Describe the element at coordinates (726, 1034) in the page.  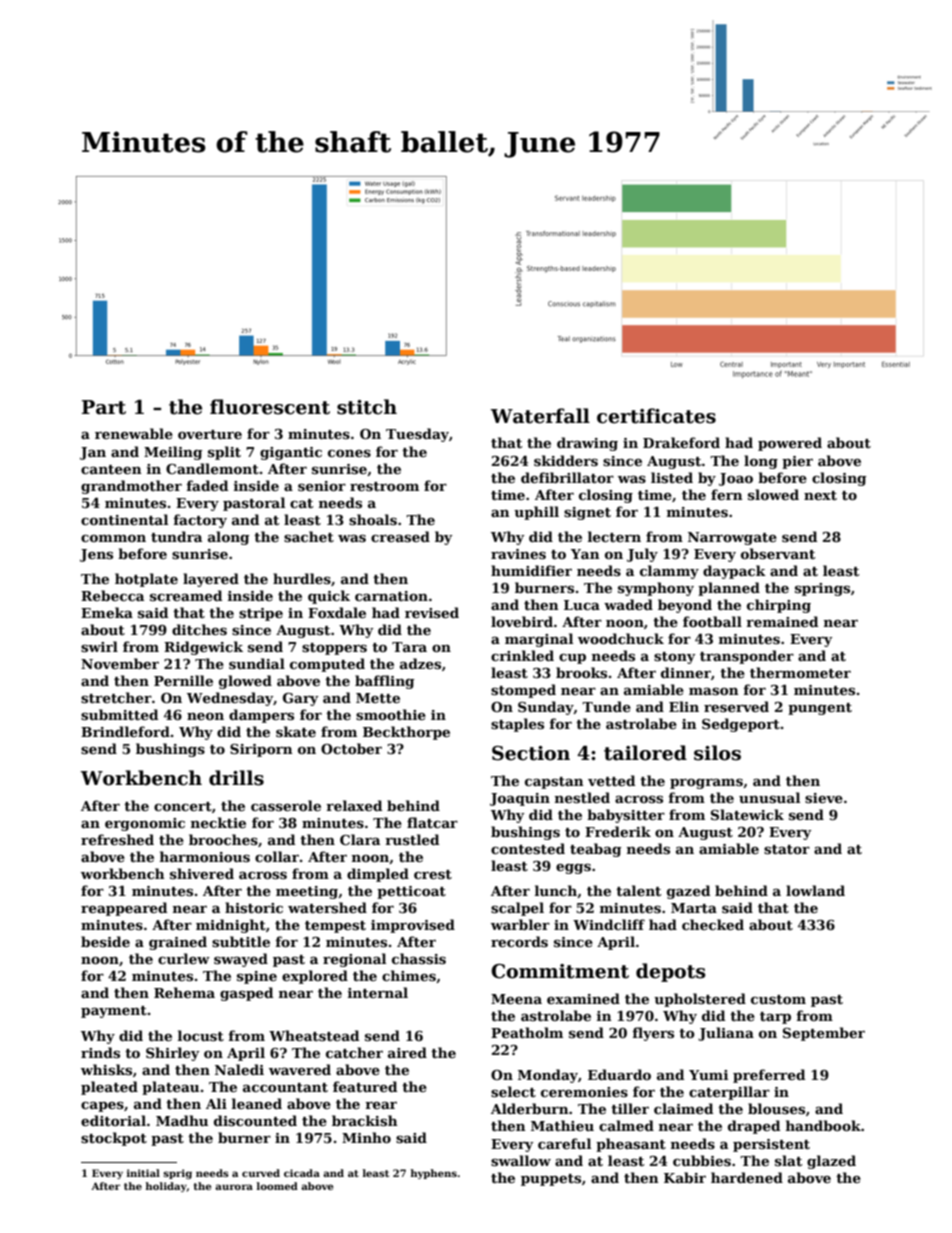
I see `Juliana` at that location.
